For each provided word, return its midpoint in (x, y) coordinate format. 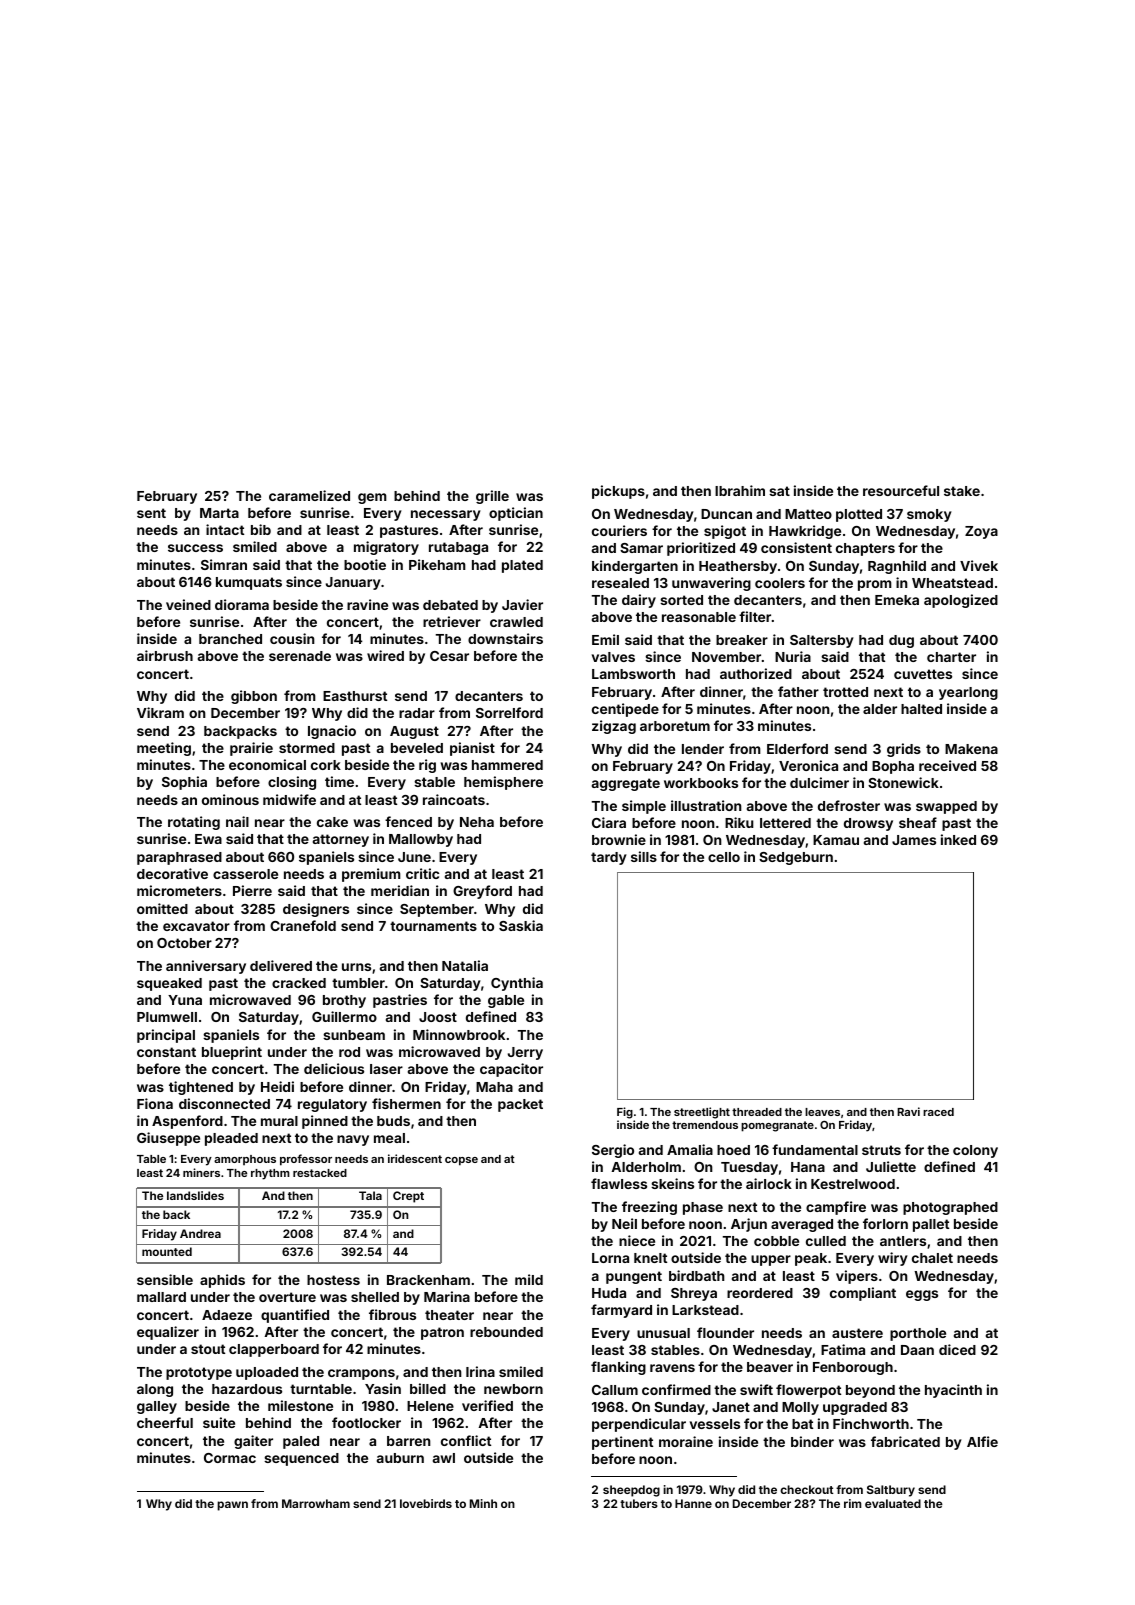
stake (962, 491)
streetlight (702, 1113)
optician (516, 514)
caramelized (309, 495)
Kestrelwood (853, 1184)
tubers (639, 1503)
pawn (232, 1506)
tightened (201, 1088)
